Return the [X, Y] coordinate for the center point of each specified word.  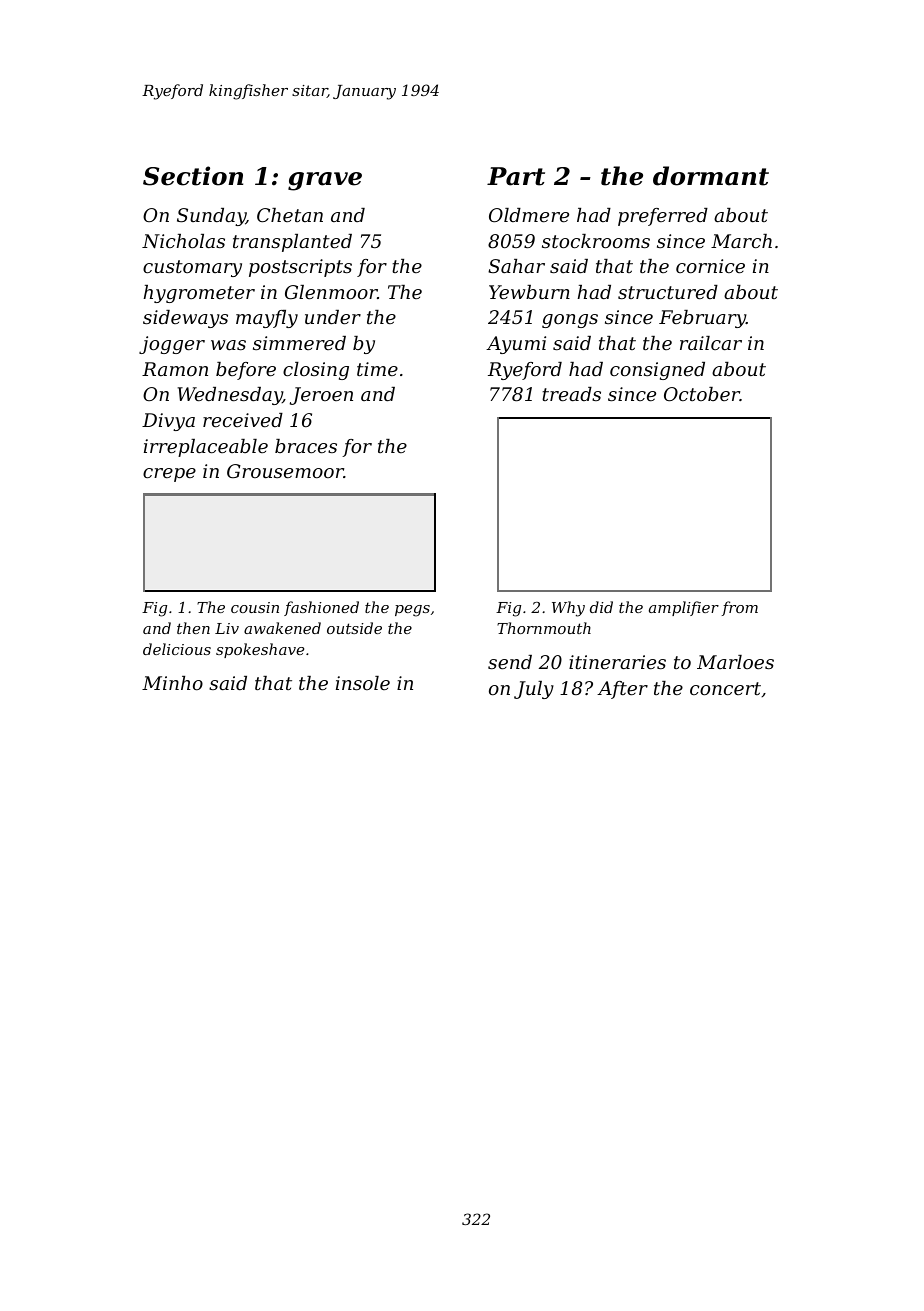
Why [568, 609]
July [534, 690]
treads [571, 394]
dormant [711, 176]
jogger [172, 345]
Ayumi [516, 345]
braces [306, 446]
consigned [657, 371]
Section [193, 176]
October [702, 394]
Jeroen [321, 396]
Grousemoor [285, 471]
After [622, 690]
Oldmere [529, 215]
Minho [172, 683]
